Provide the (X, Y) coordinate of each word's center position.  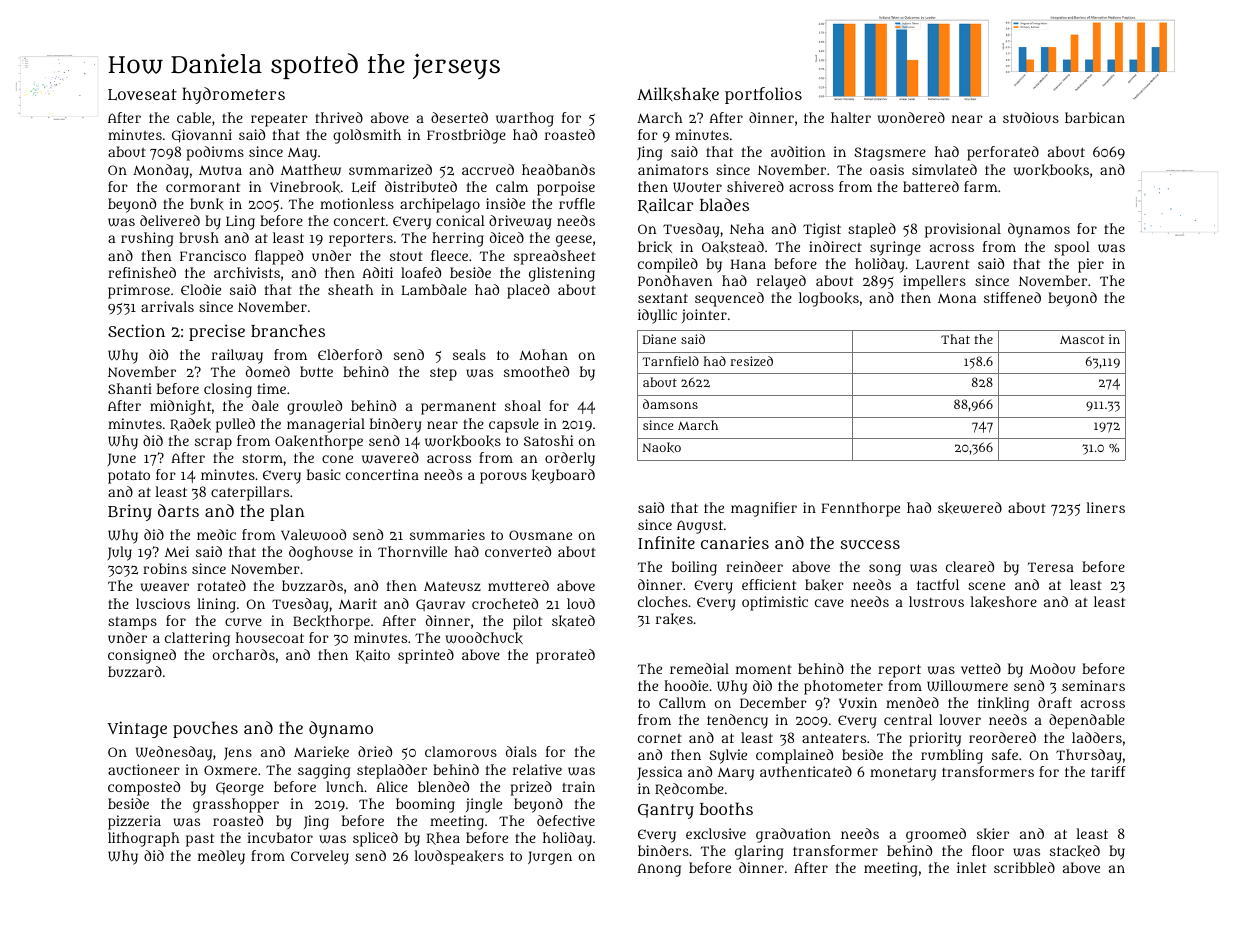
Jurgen (550, 858)
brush (199, 237)
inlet (971, 867)
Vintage (137, 729)
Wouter (697, 187)
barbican (1095, 117)
